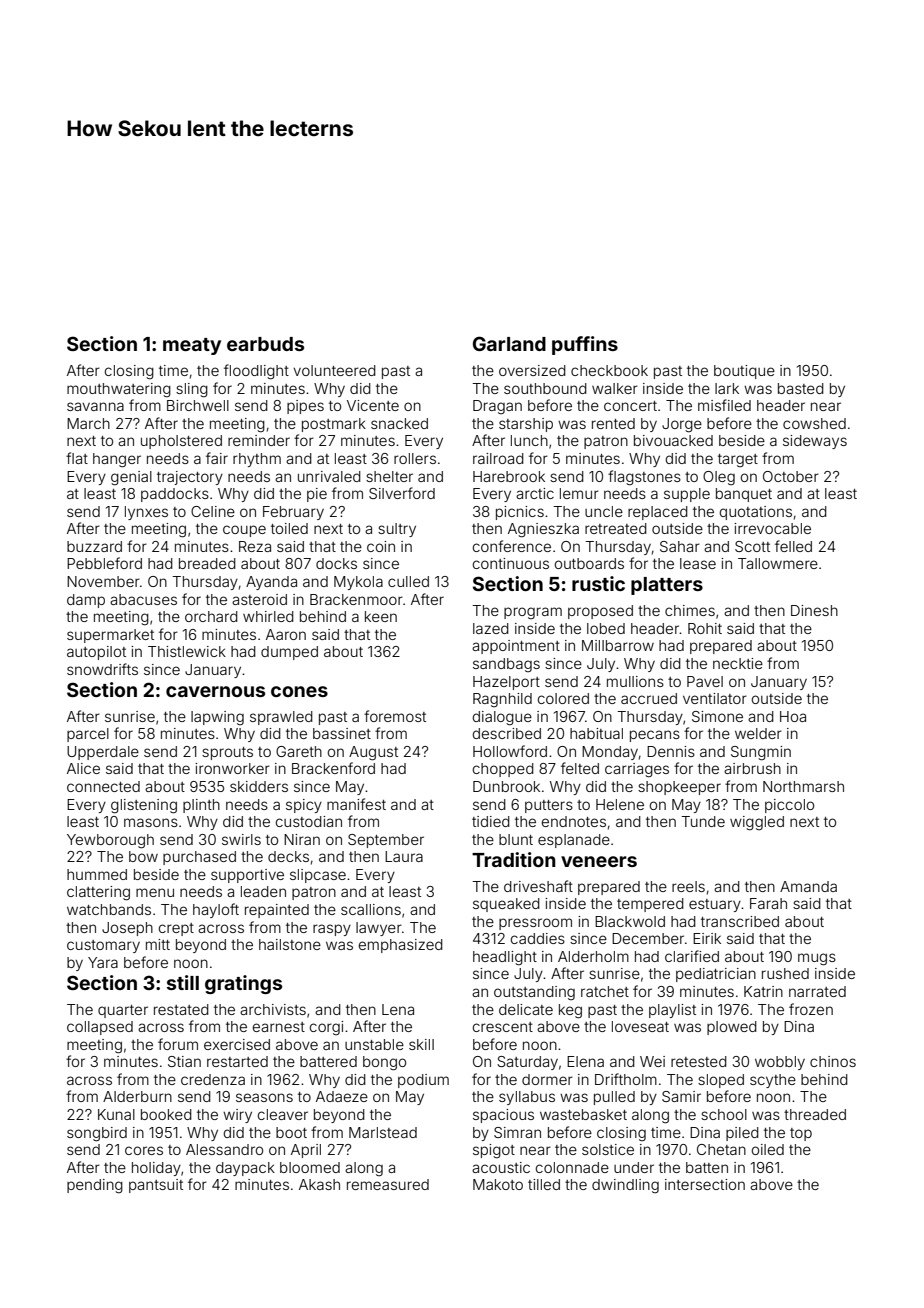 This screenshot has width=924, height=1308. I want to click on lease, so click(698, 563).
